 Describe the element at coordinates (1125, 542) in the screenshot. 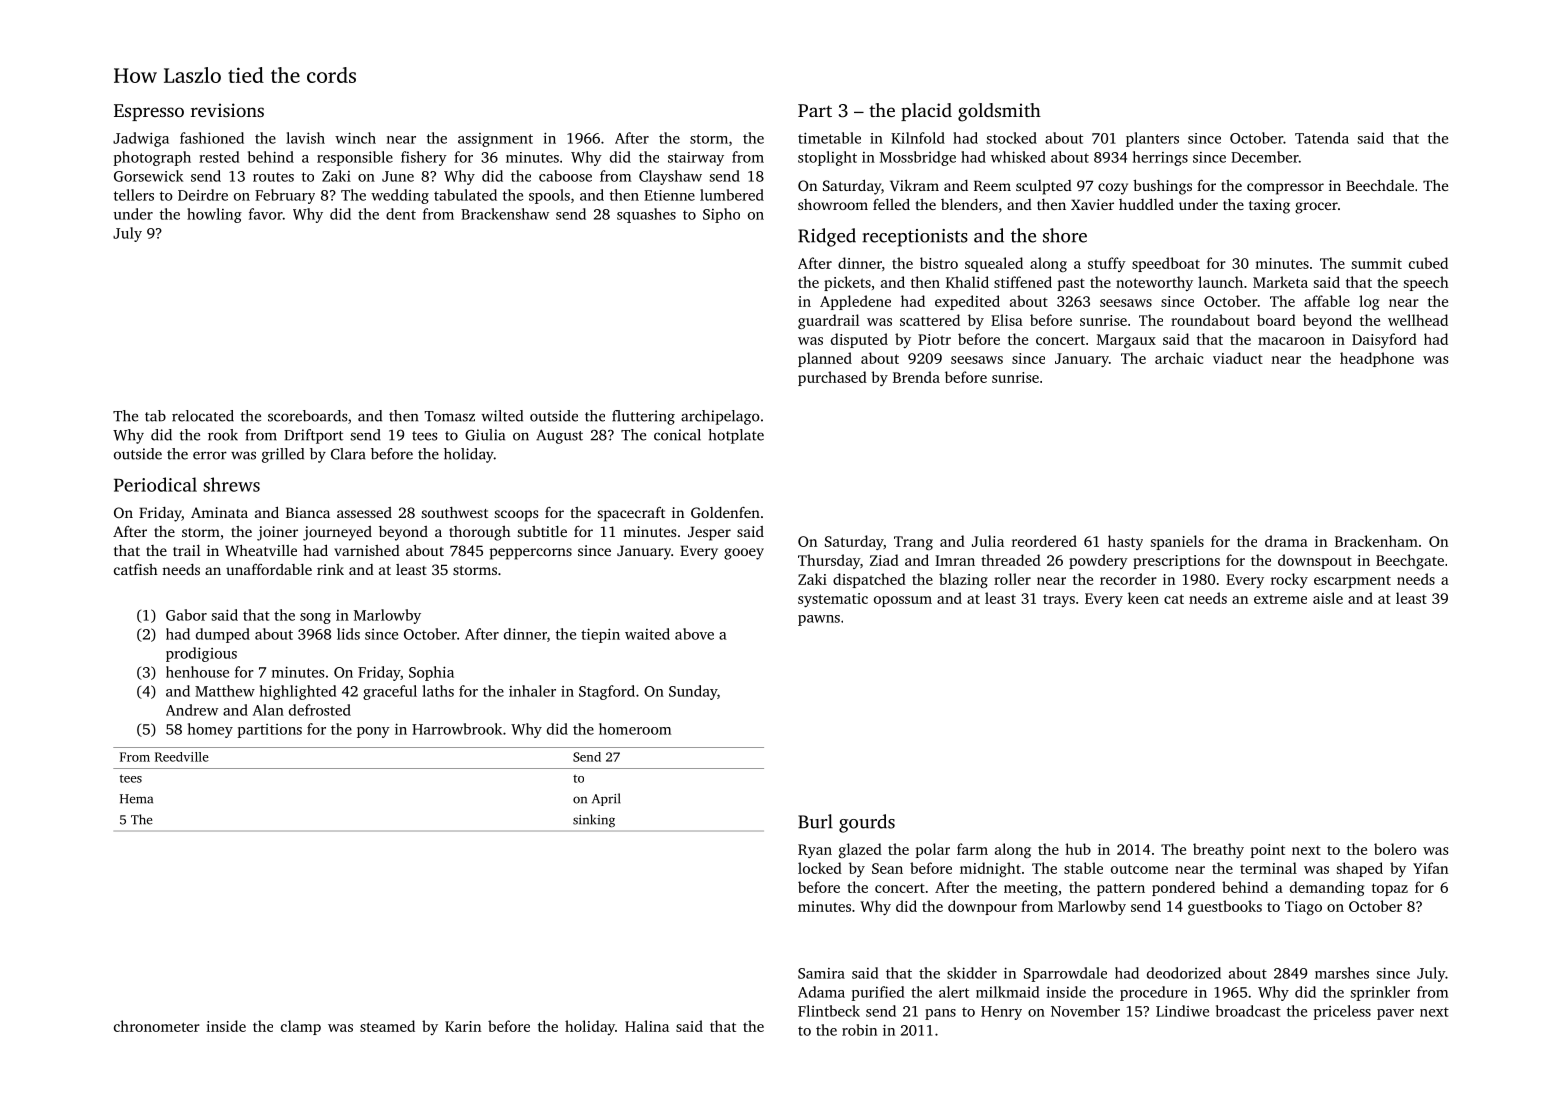

I see `hasty` at that location.
